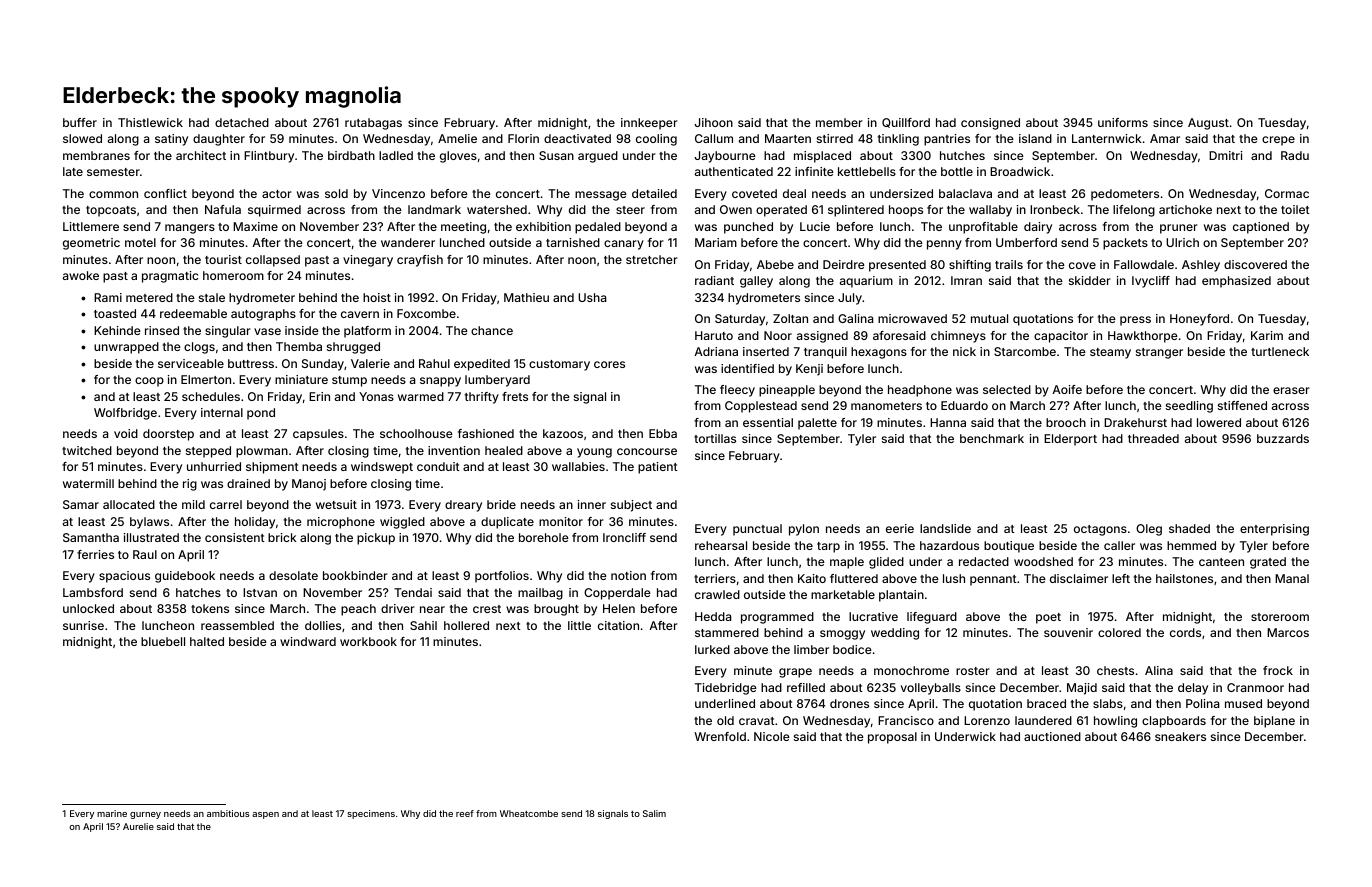 Image resolution: width=1372 pixels, height=887 pixels. Describe the element at coordinates (373, 124) in the screenshot. I see `rutabagas` at that location.
